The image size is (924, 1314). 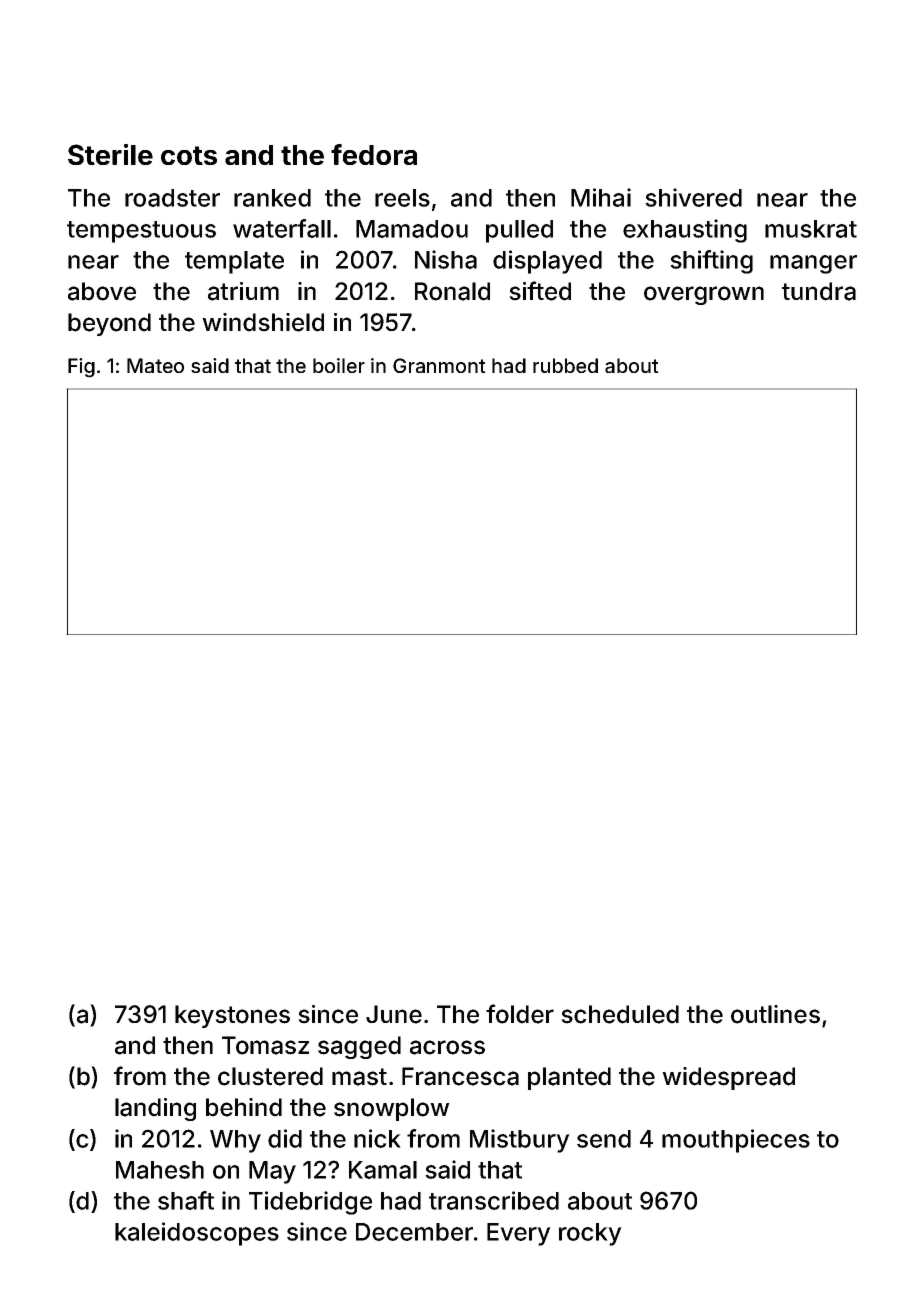 What do you see at coordinates (374, 154) in the page?
I see `fedora` at bounding box center [374, 154].
